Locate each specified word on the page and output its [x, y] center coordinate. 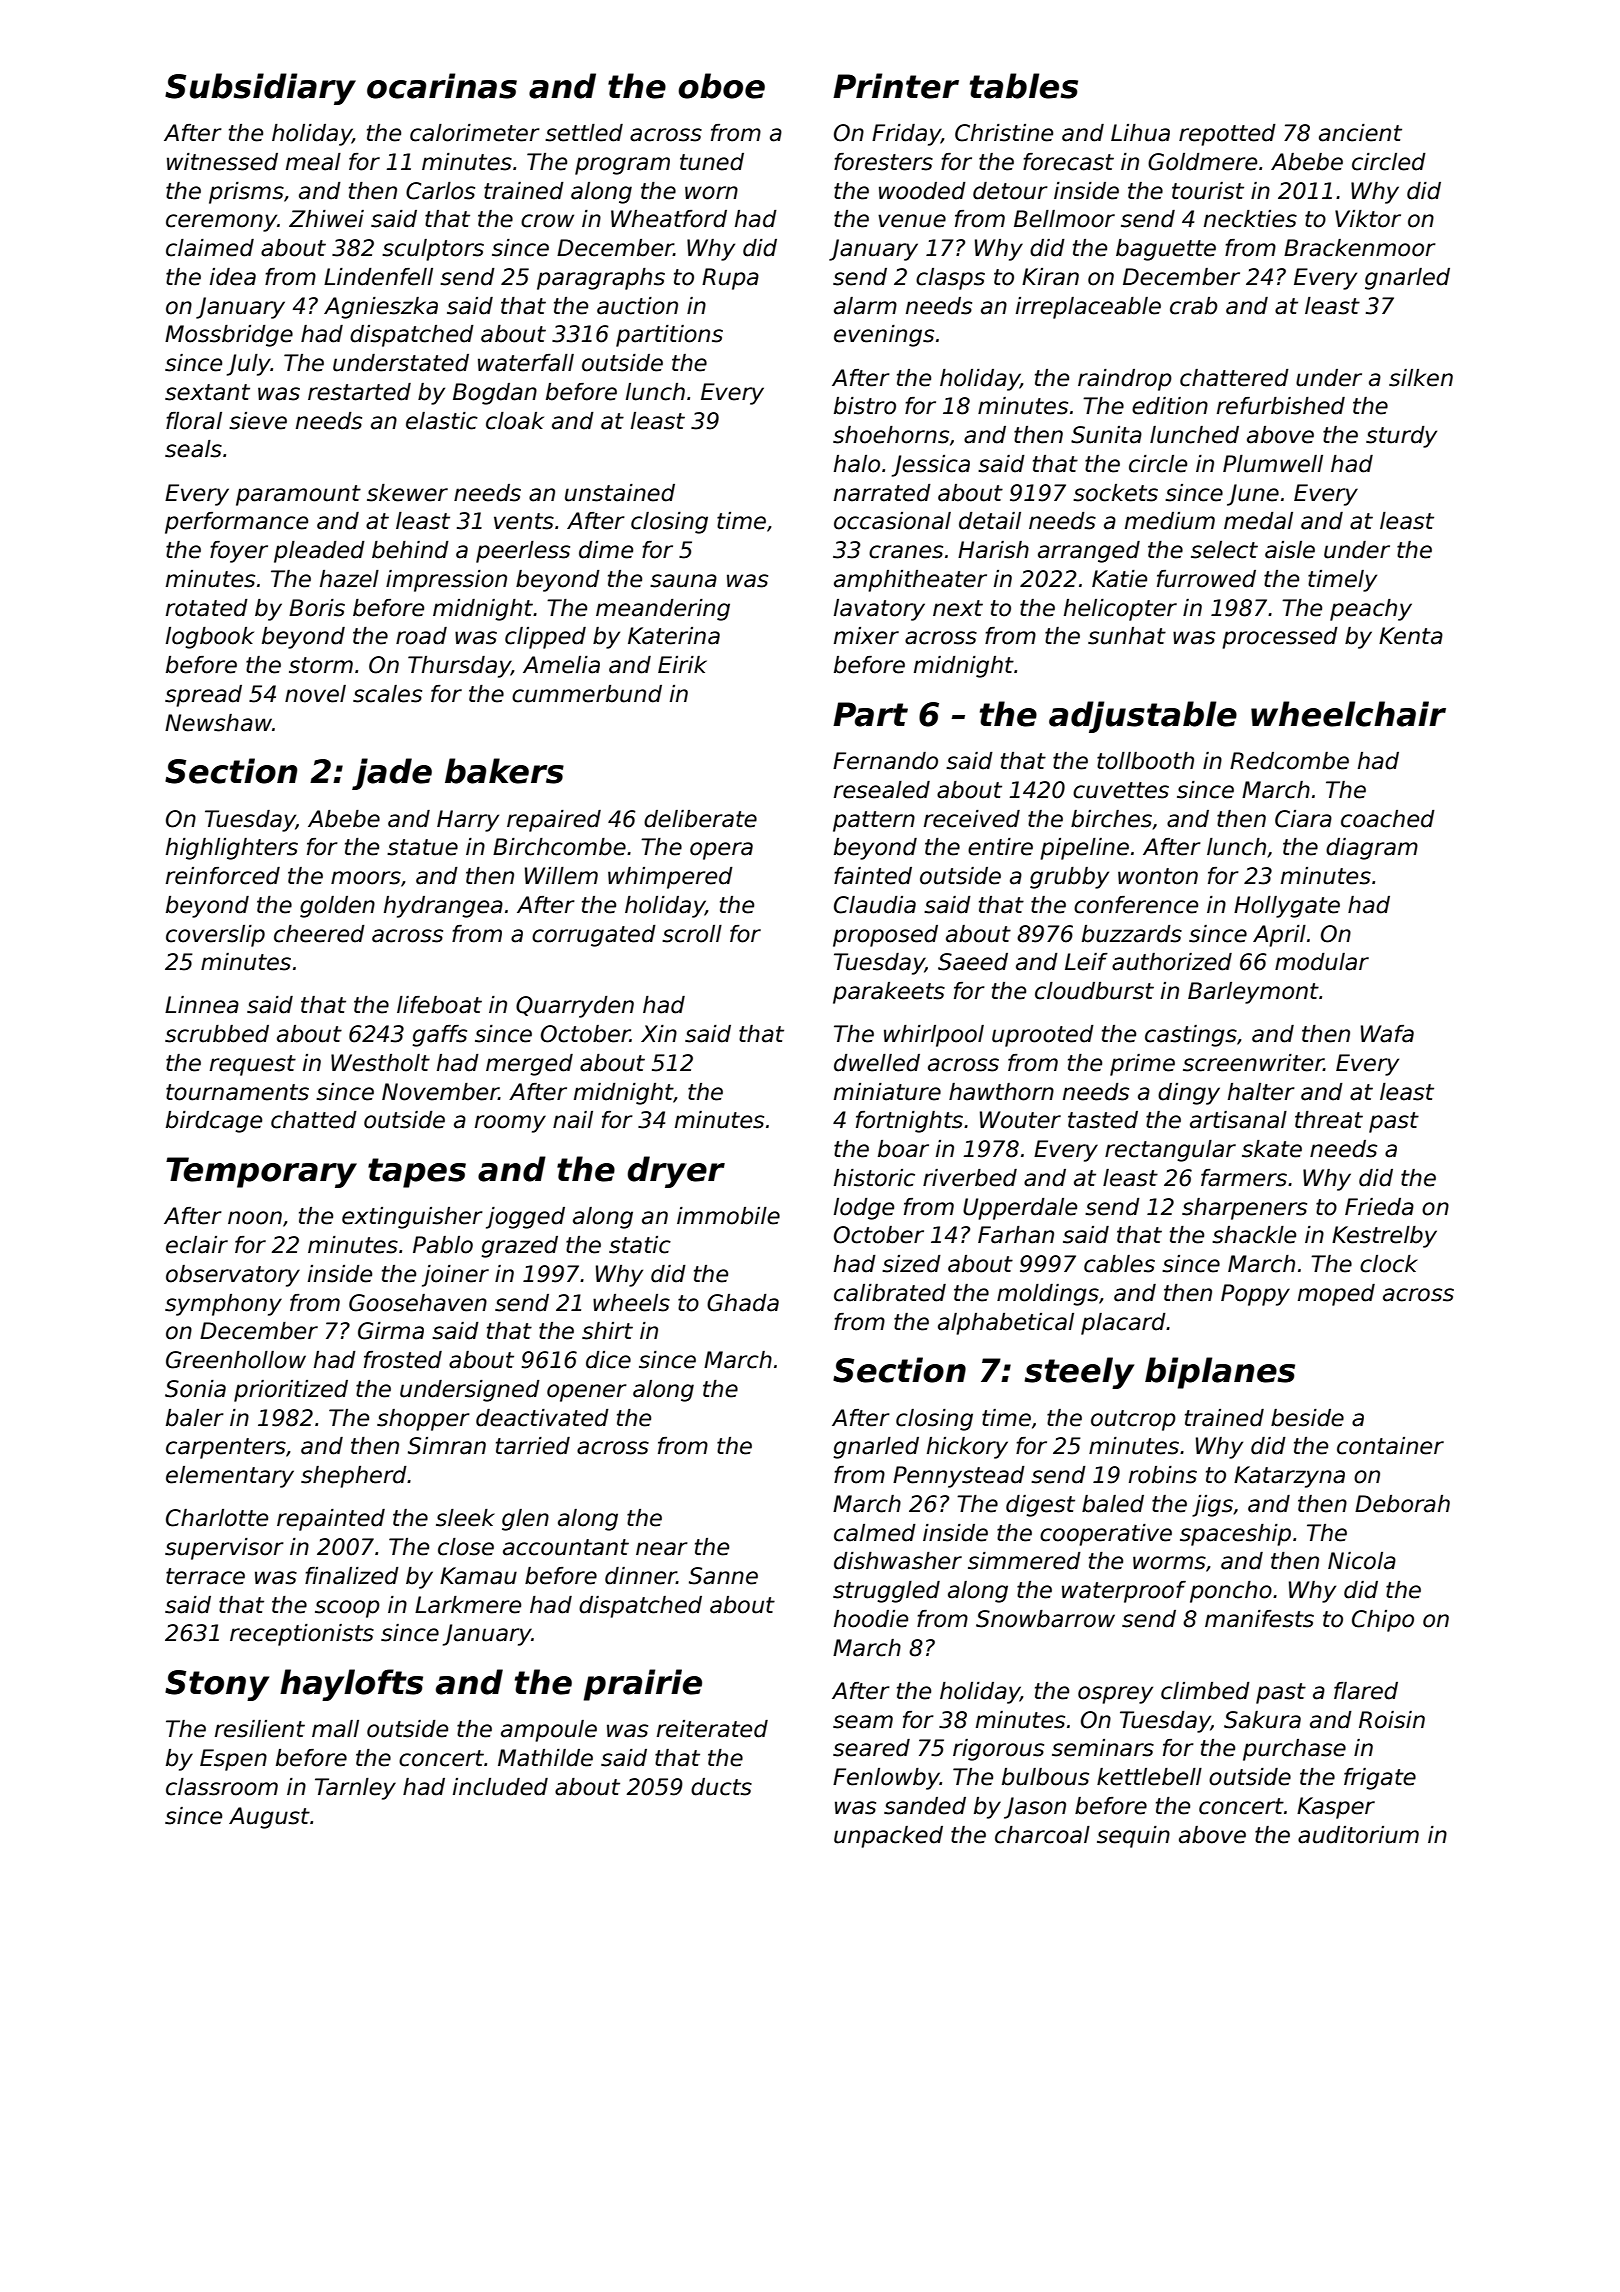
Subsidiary [260, 89]
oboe [721, 86]
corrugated [594, 936]
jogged [525, 1218]
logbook [210, 638]
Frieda [1379, 1207]
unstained [620, 493]
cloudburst [1094, 991]
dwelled [877, 1063]
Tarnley [355, 1789]
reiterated [712, 1729]
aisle [1290, 550]
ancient [1360, 133]
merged [529, 1065]
